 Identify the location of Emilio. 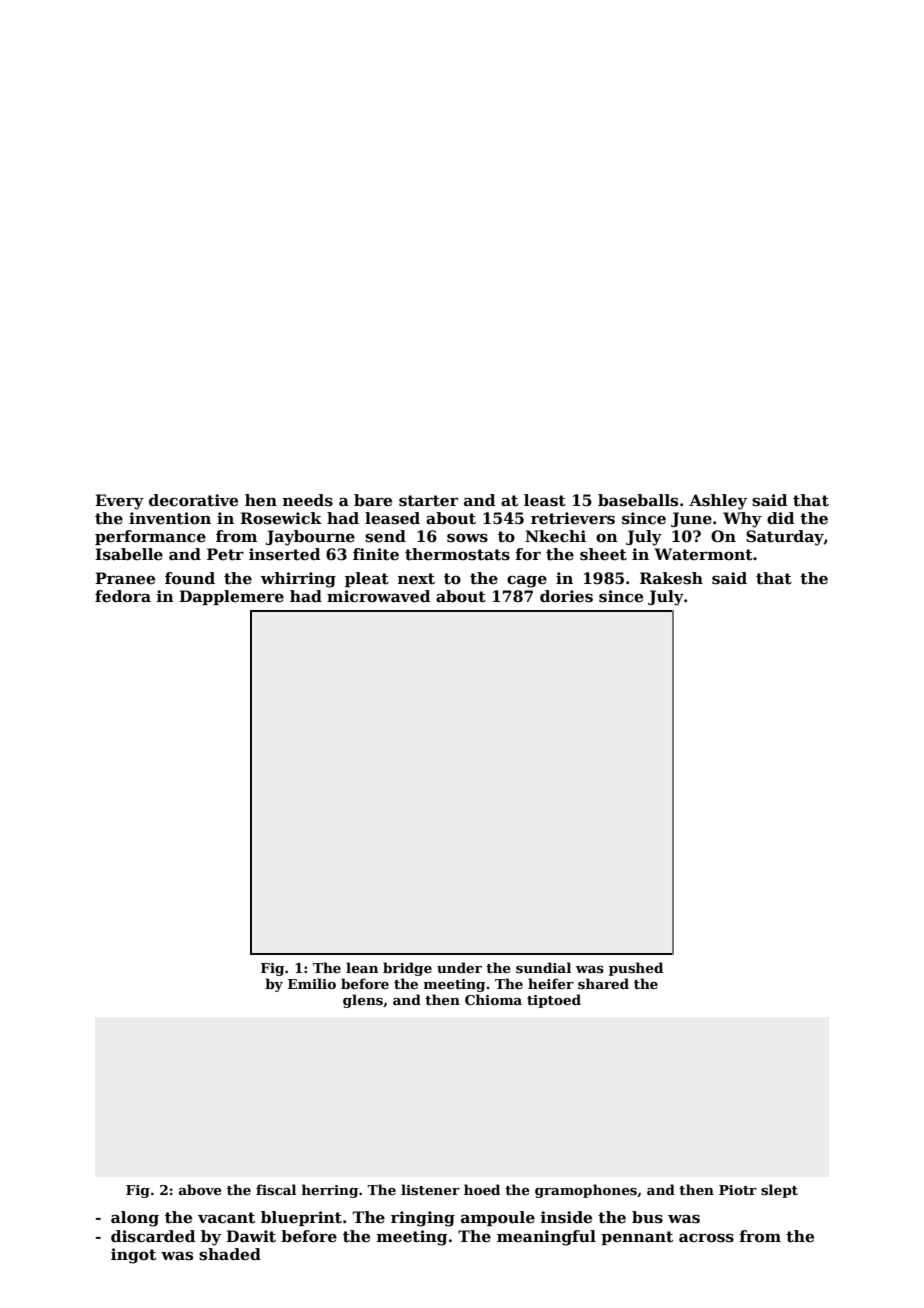
(312, 983).
